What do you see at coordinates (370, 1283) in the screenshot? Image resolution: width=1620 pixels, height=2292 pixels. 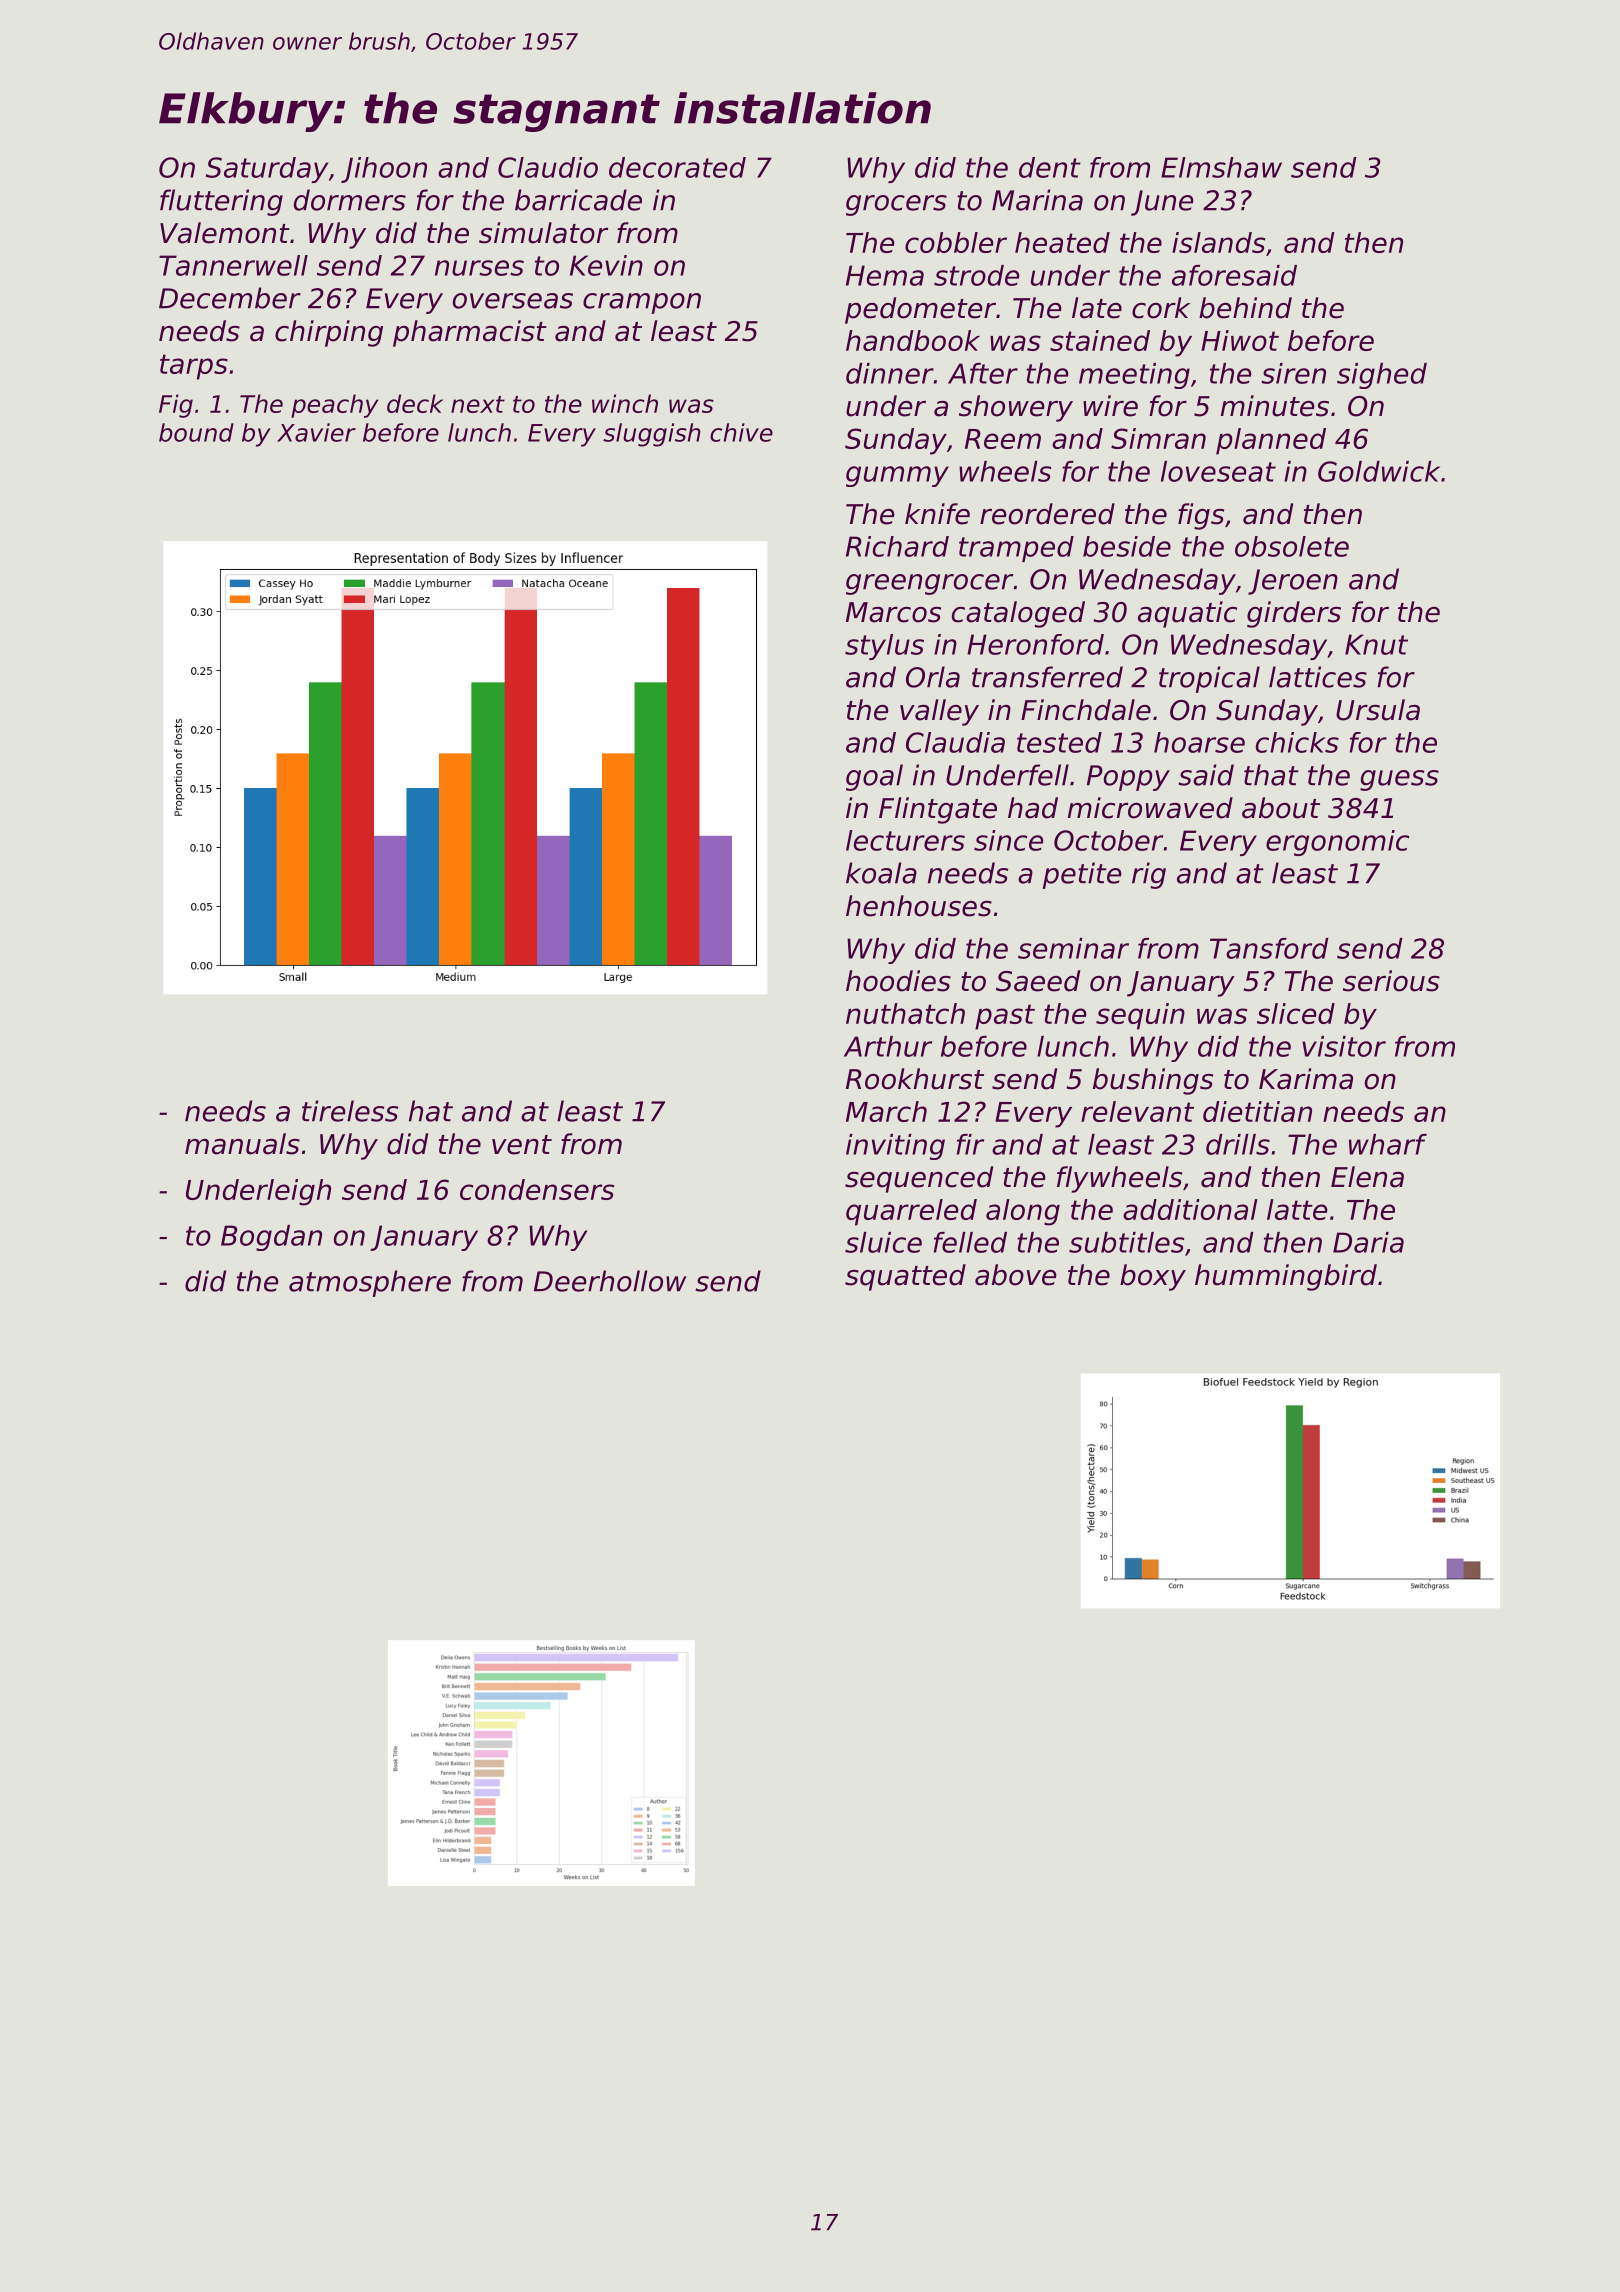 I see `atmosphere` at bounding box center [370, 1283].
